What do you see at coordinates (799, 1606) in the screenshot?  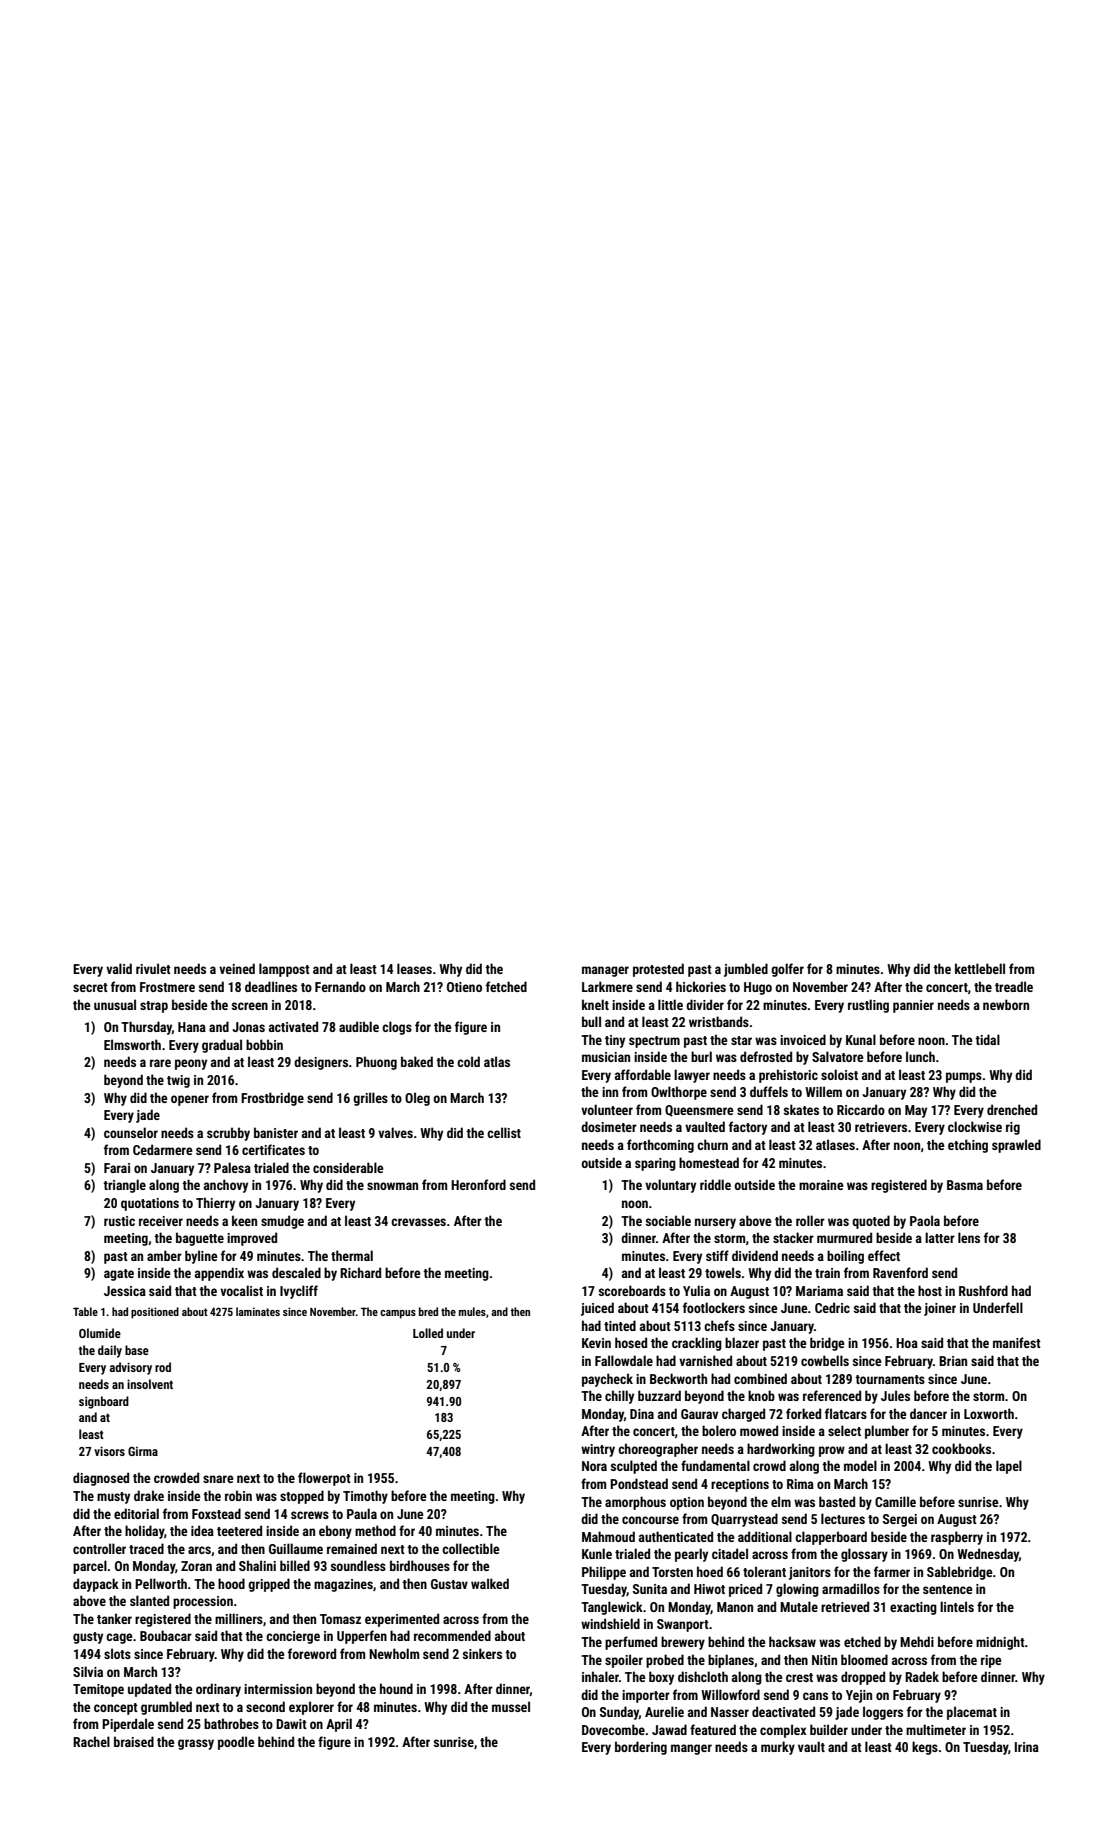 I see `Mutale` at bounding box center [799, 1606].
